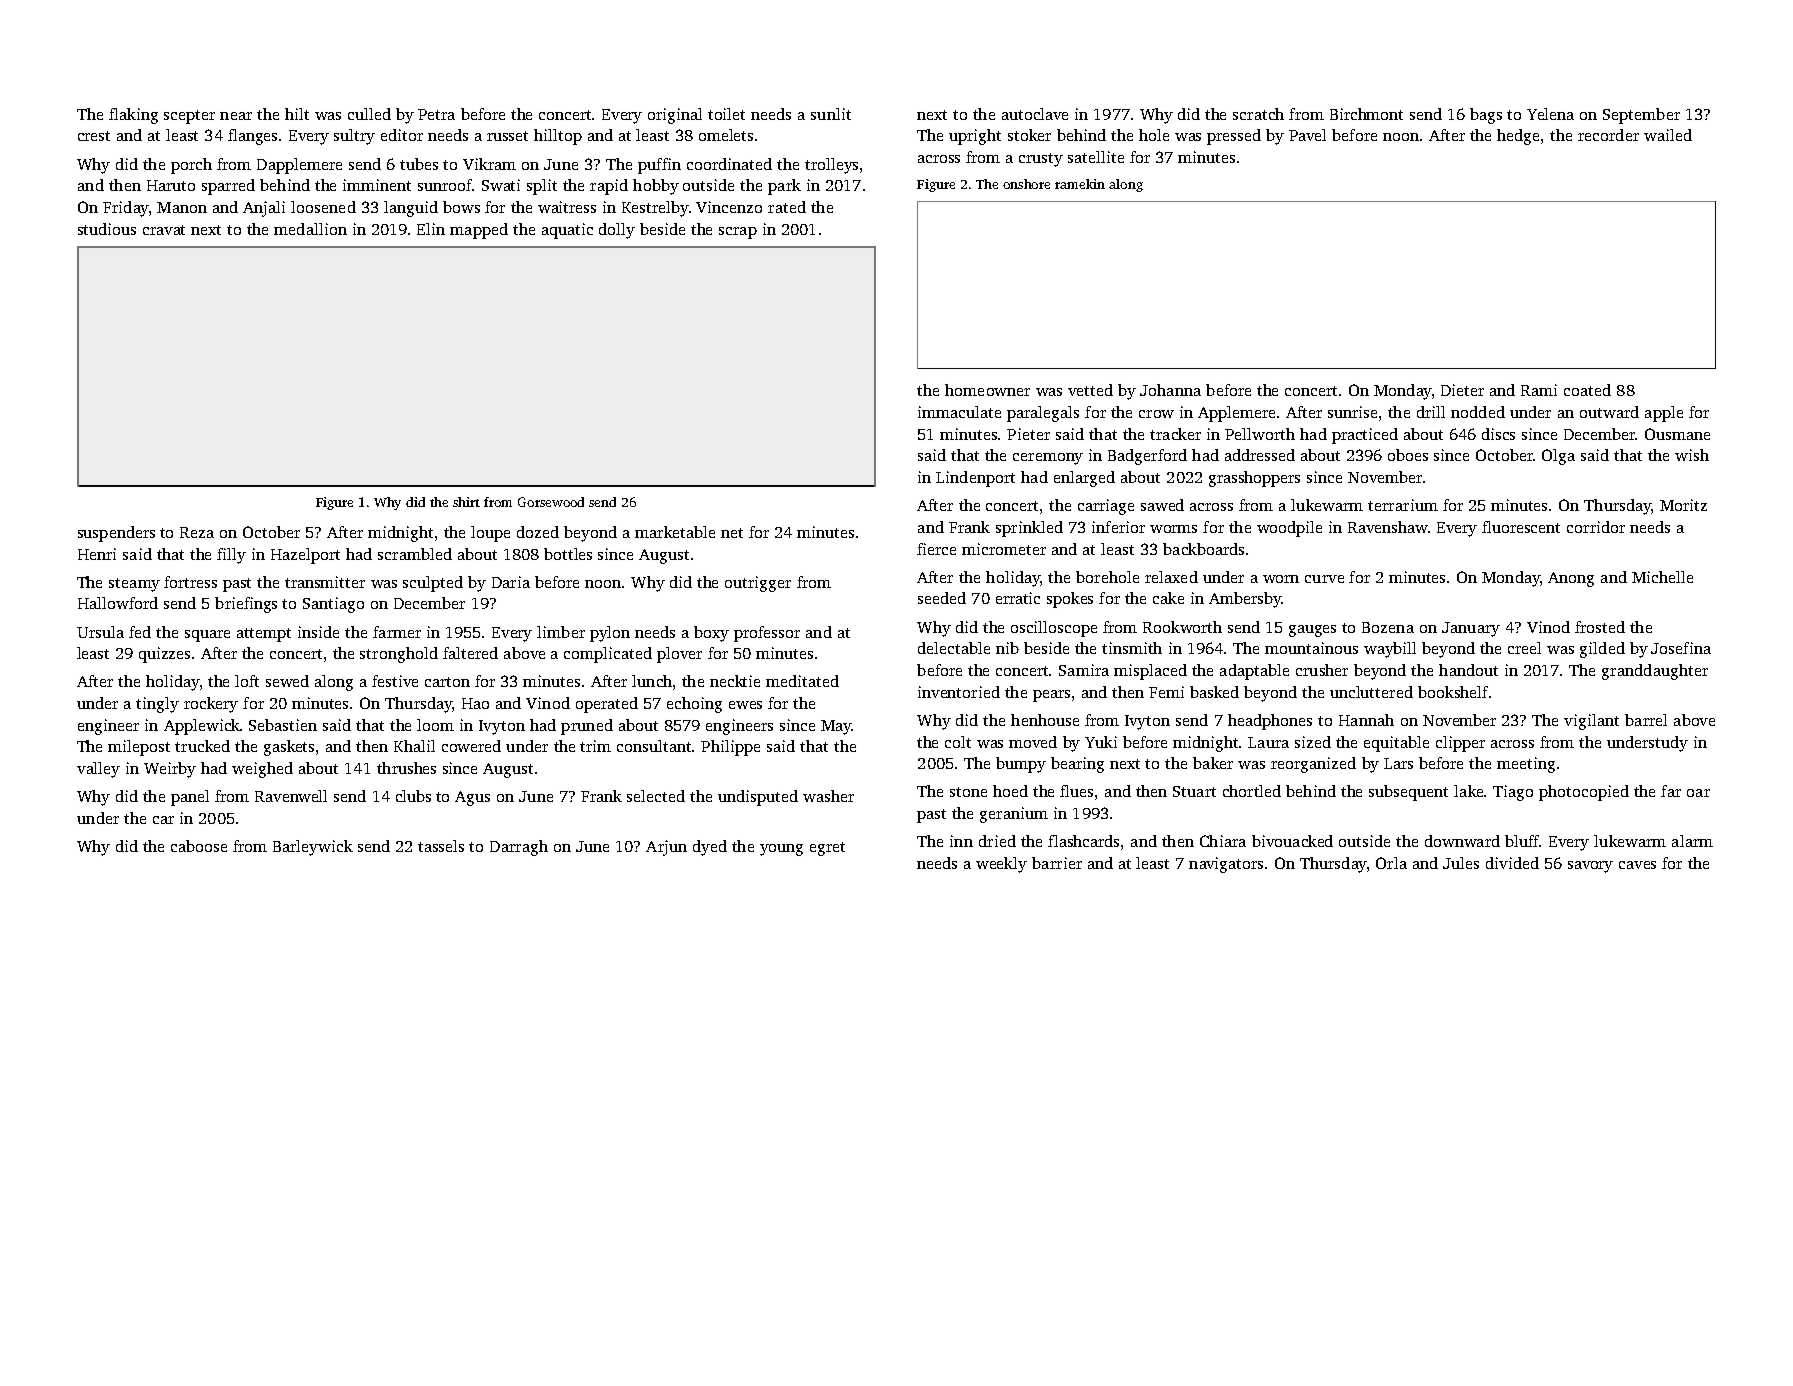  Describe the element at coordinates (1683, 505) in the page. I see `Moritz` at that location.
